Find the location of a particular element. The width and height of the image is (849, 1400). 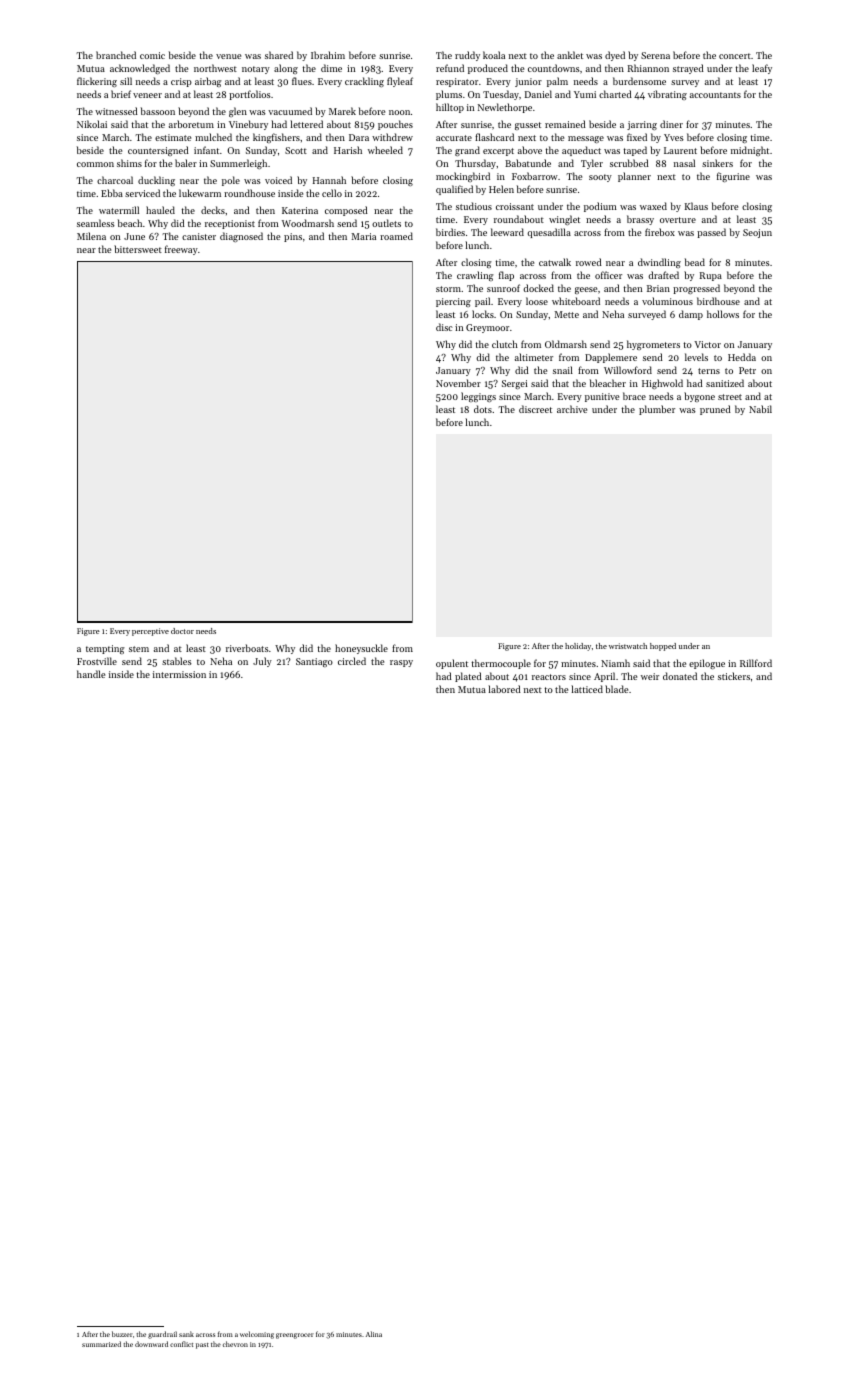

November is located at coordinates (458, 383).
